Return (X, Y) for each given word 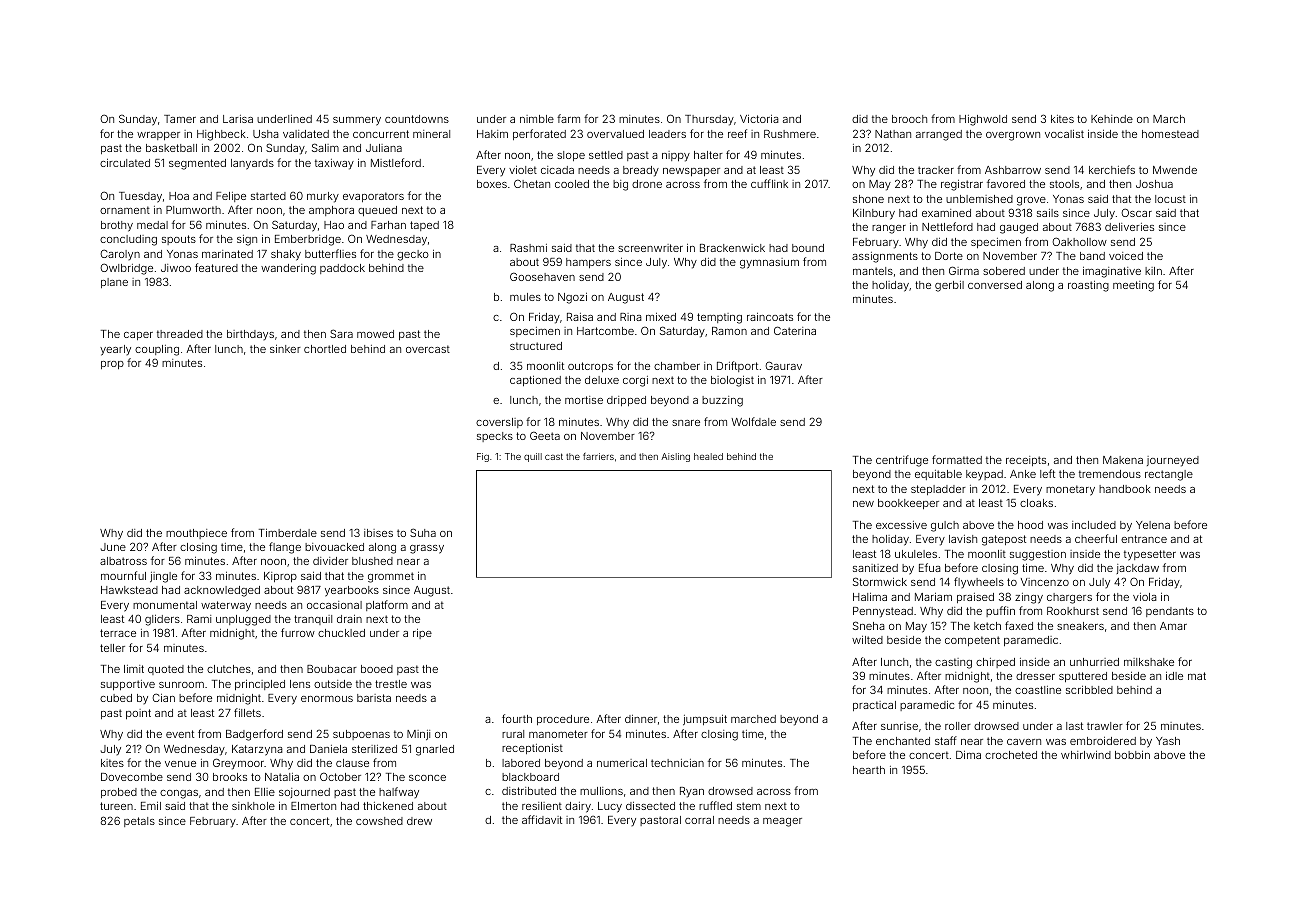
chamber (677, 366)
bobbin (1132, 755)
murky (323, 197)
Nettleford (947, 226)
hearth (869, 770)
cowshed (379, 821)
